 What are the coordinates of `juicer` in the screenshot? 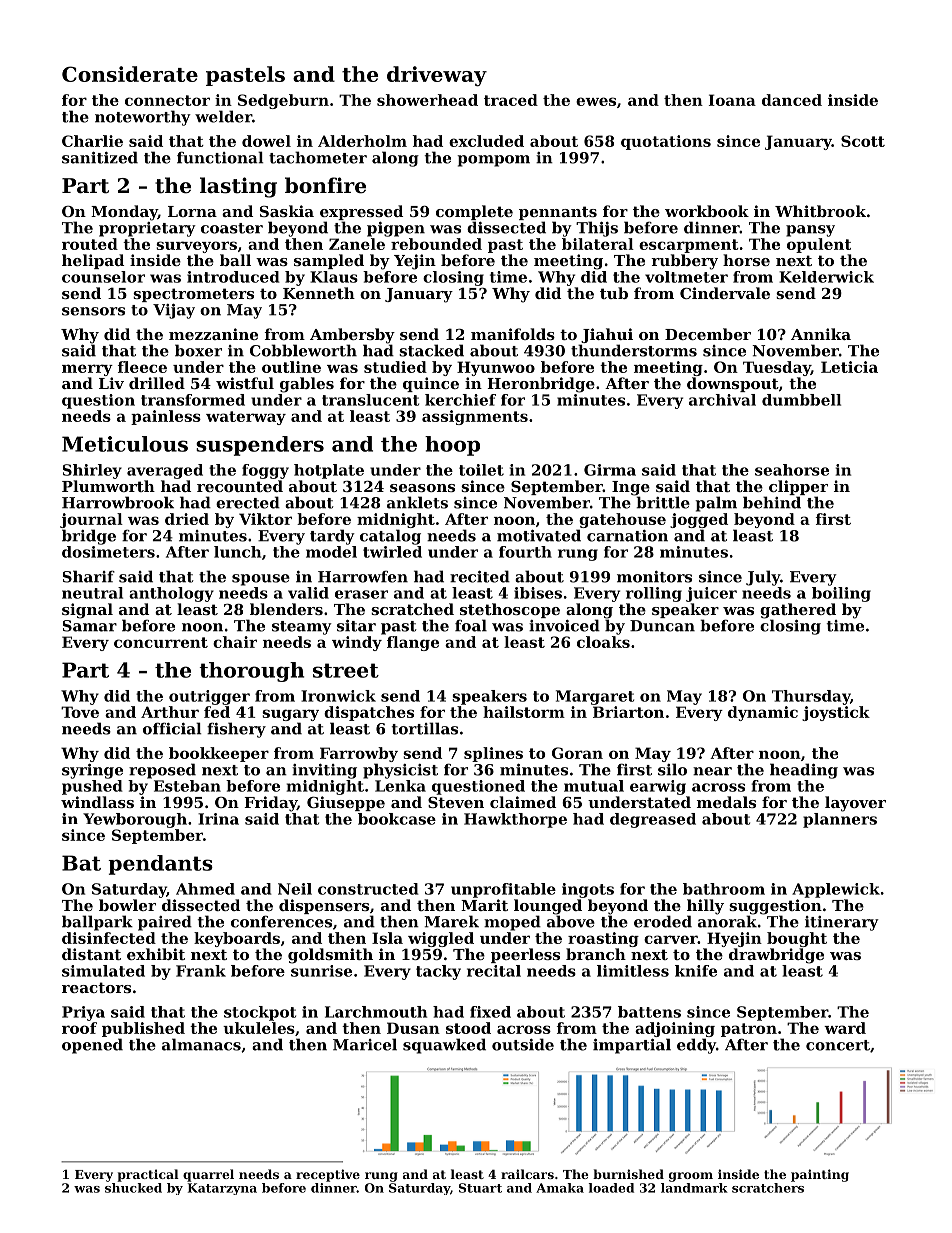 It's located at (711, 594).
